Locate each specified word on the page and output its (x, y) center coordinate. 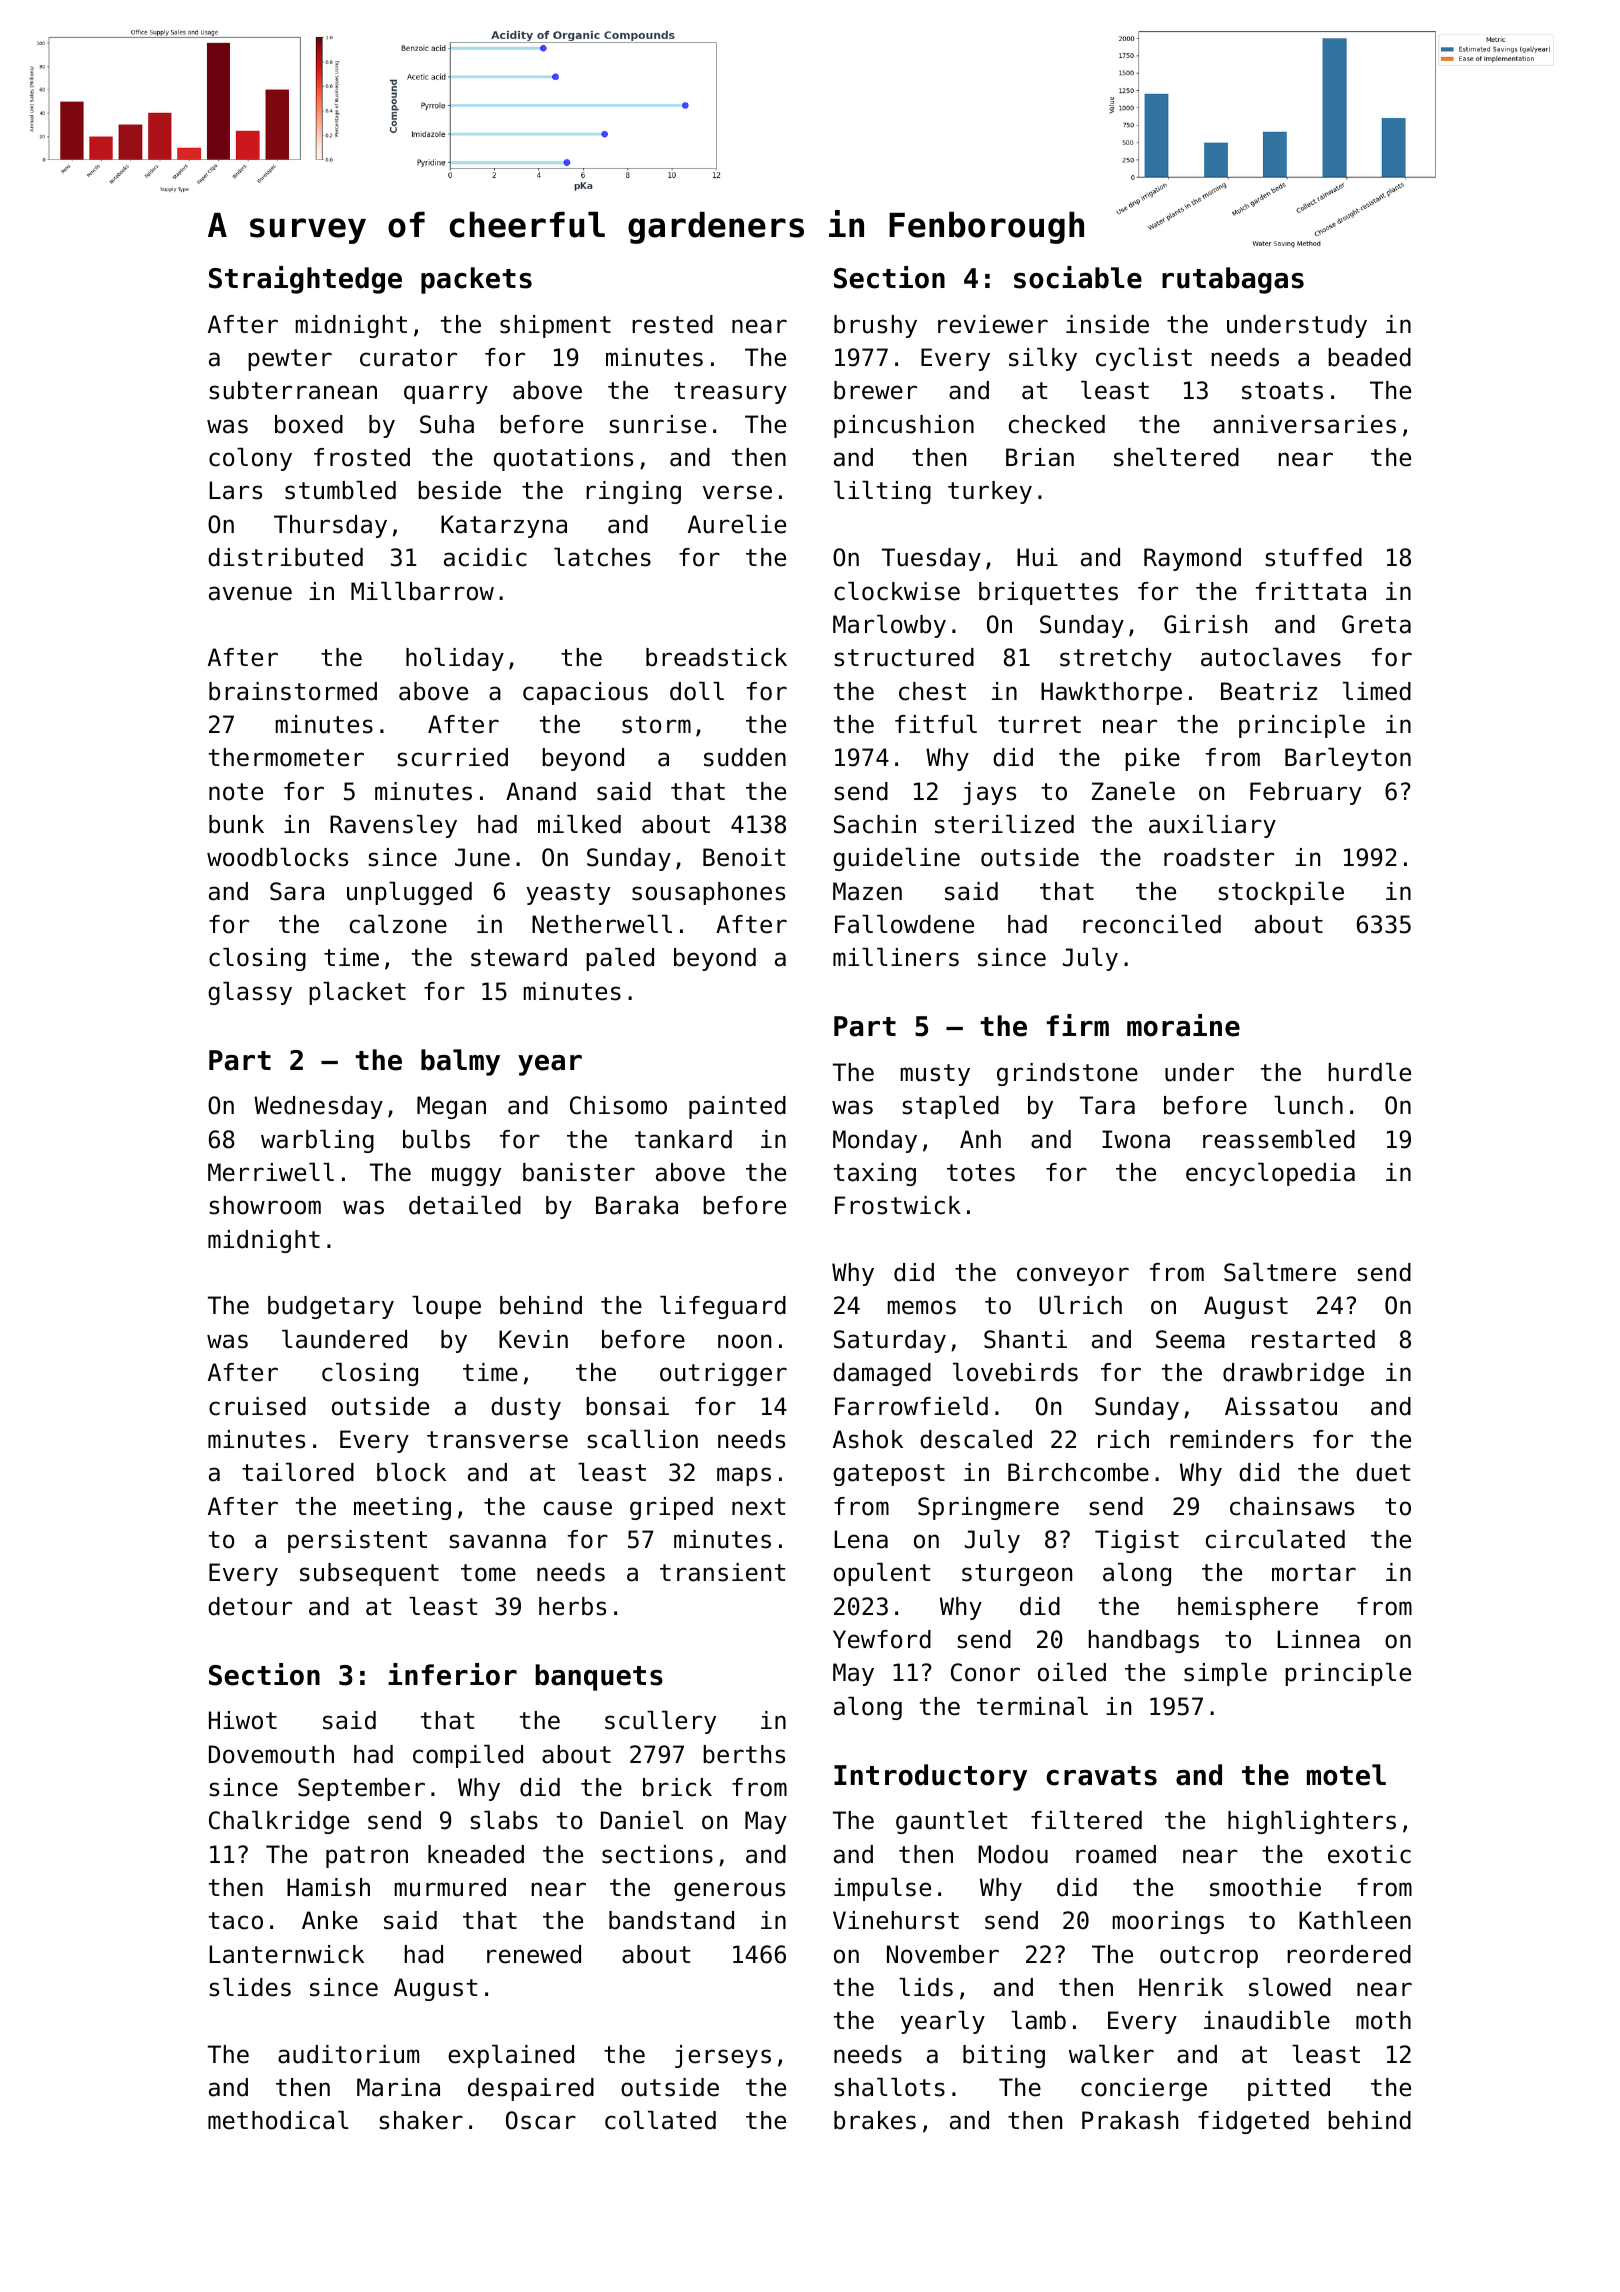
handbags (1144, 1641)
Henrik (1181, 1987)
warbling (317, 1141)
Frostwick (898, 1205)
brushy (875, 326)
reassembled (1279, 1139)
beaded (1369, 357)
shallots (889, 2087)
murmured (450, 1887)
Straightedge (305, 280)
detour (250, 1606)
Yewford (882, 1639)
